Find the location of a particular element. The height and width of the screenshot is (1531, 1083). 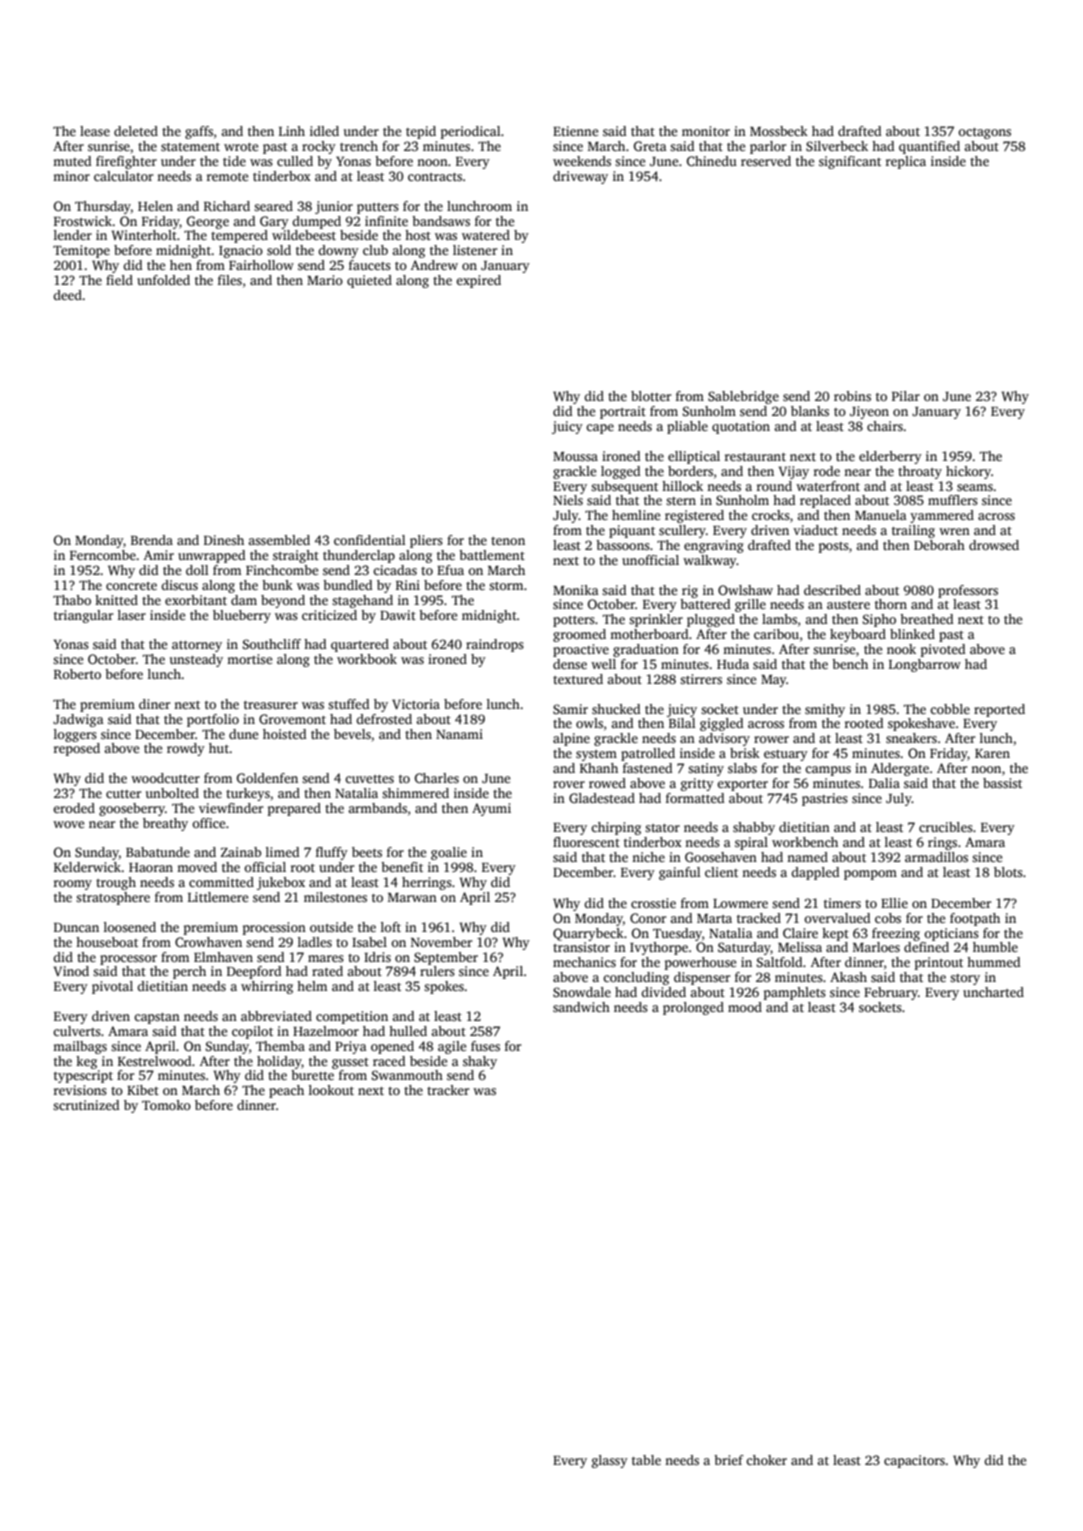

uncharted is located at coordinates (993, 992).
